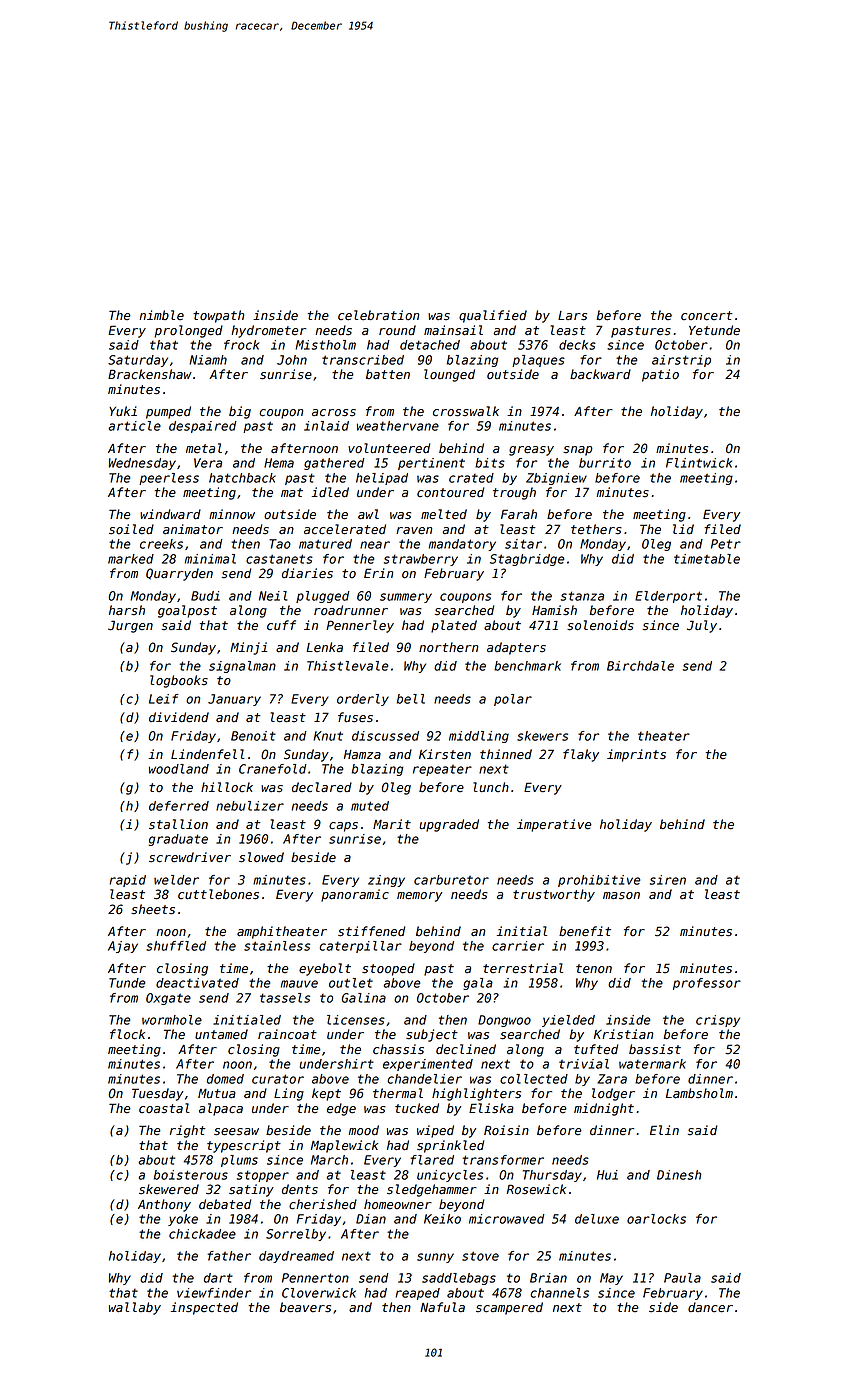  Describe the element at coordinates (138, 361) in the screenshot. I see `Saturday` at that location.
